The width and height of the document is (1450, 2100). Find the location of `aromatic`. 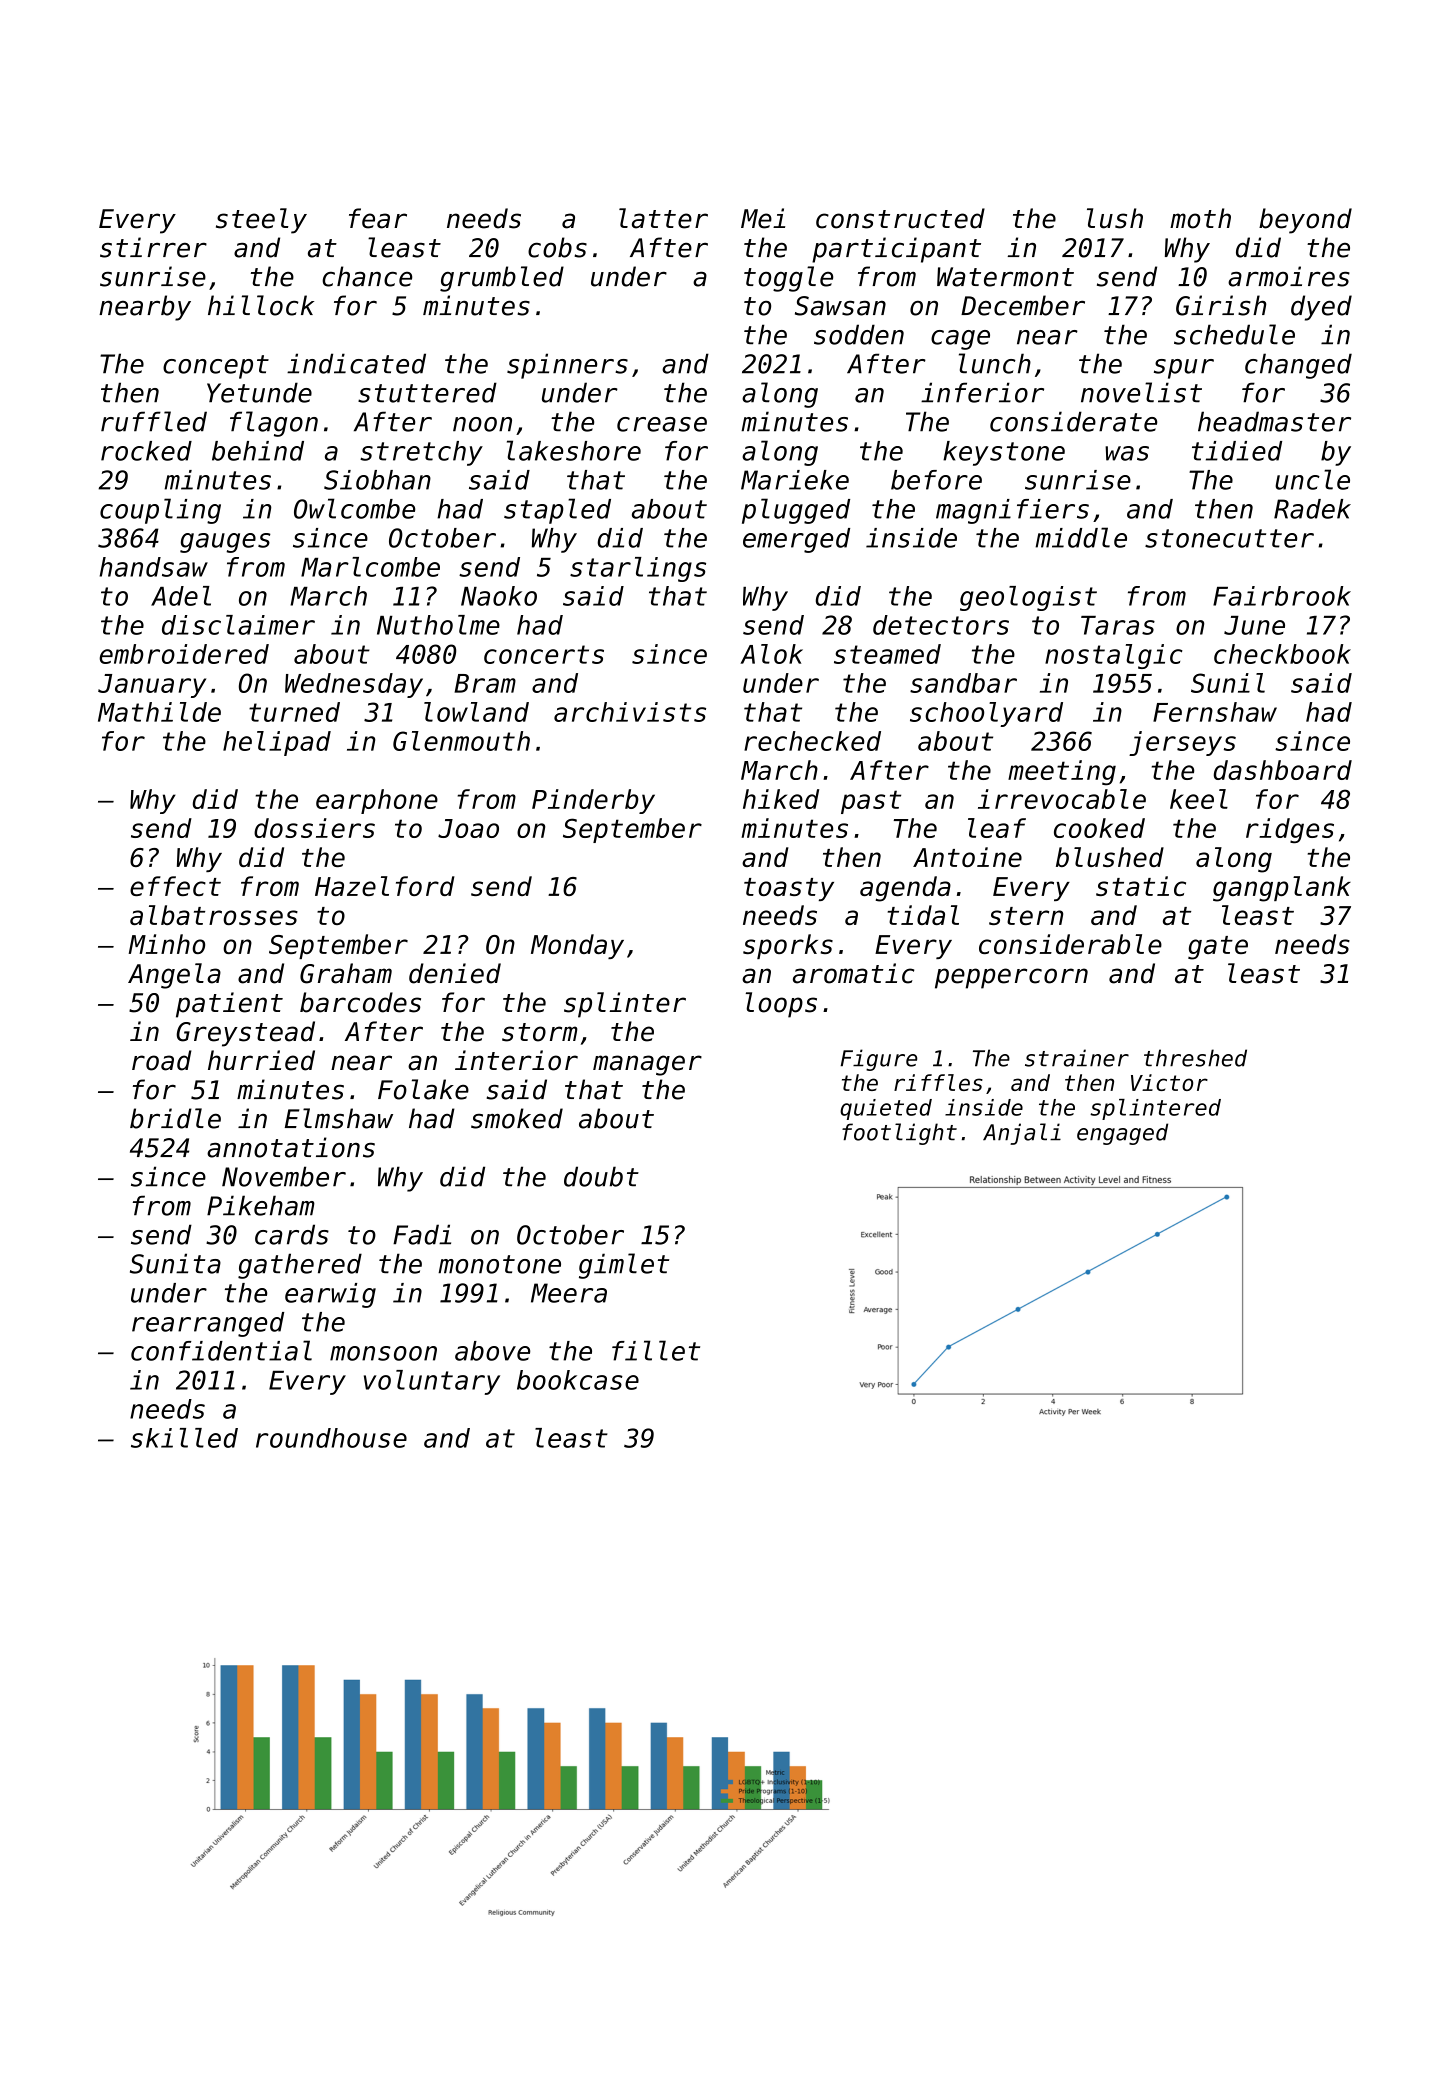

aromatic is located at coordinates (853, 973).
